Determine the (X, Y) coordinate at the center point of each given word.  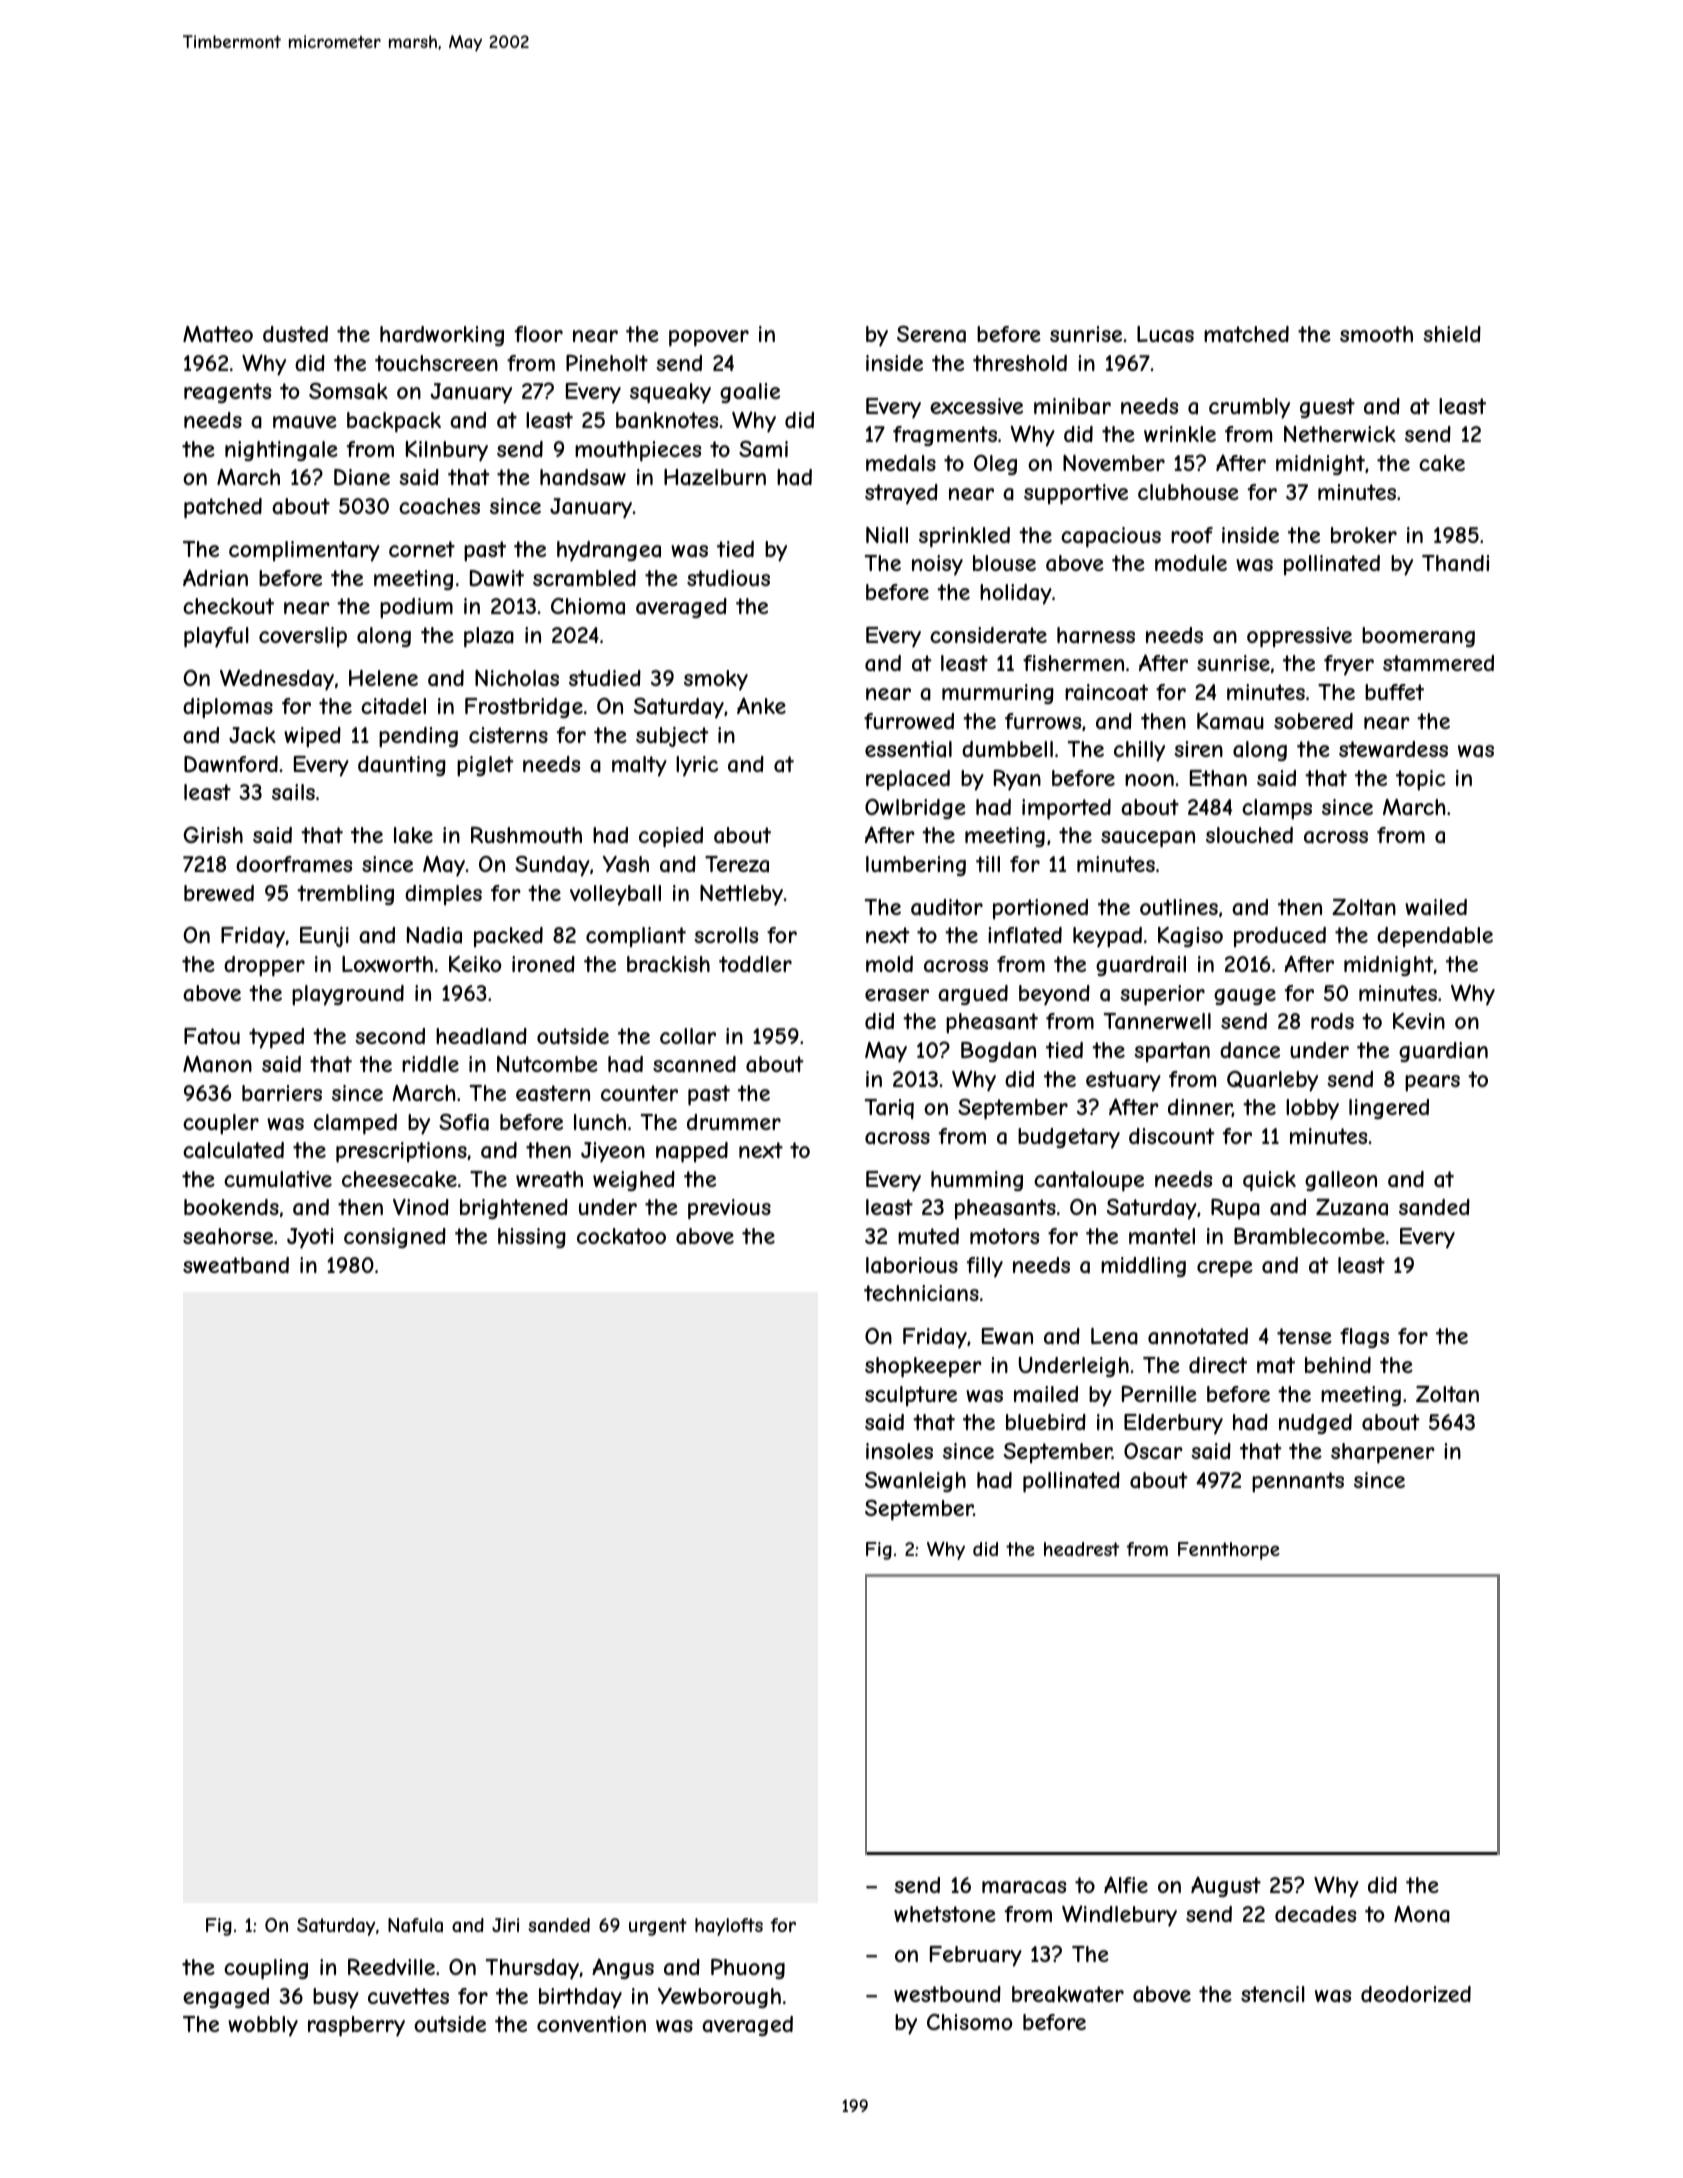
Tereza (737, 864)
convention (591, 2024)
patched (223, 508)
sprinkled (964, 537)
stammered (1438, 663)
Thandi (1455, 563)
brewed (219, 893)
